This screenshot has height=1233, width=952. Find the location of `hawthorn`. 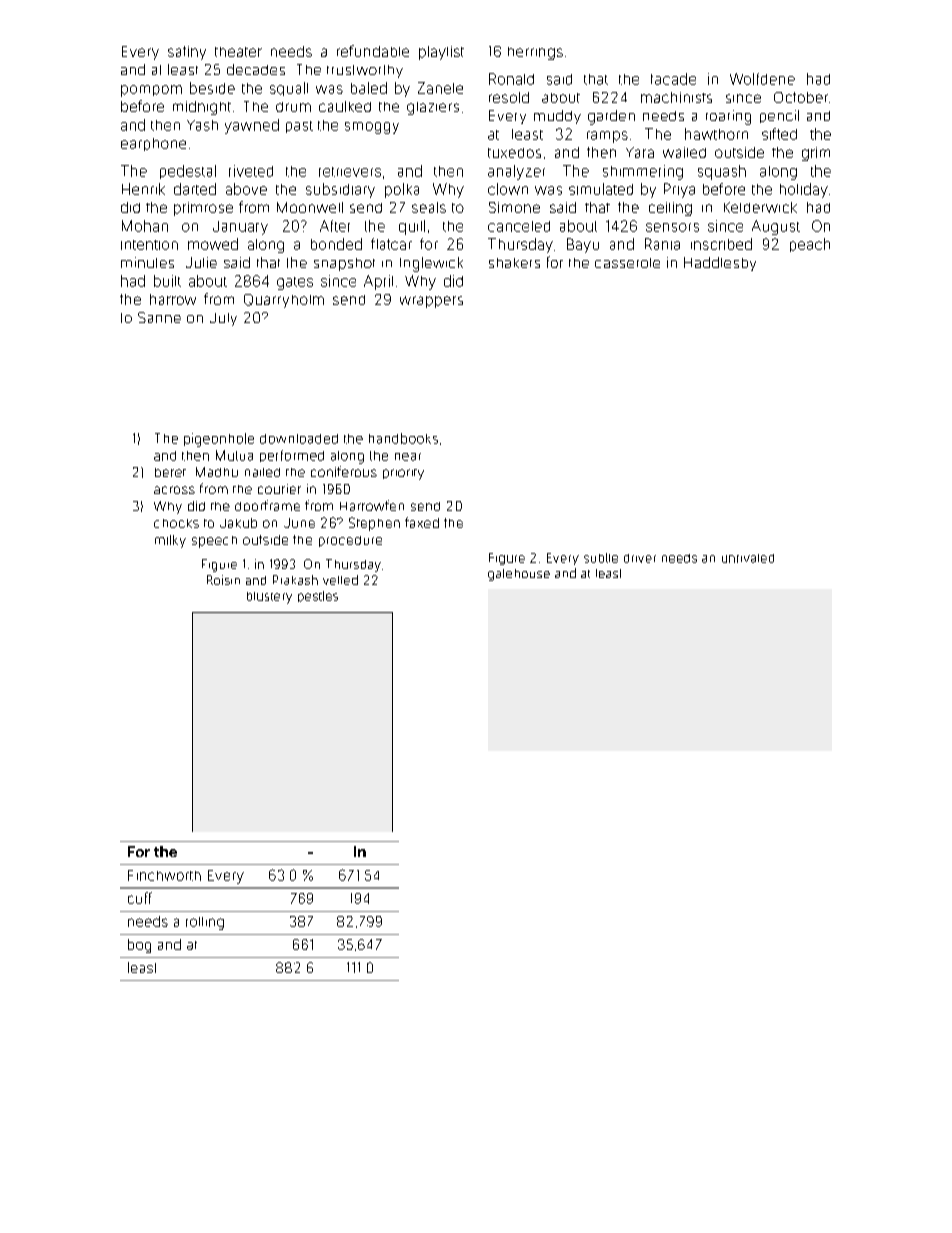

hawthorn is located at coordinates (716, 134).
